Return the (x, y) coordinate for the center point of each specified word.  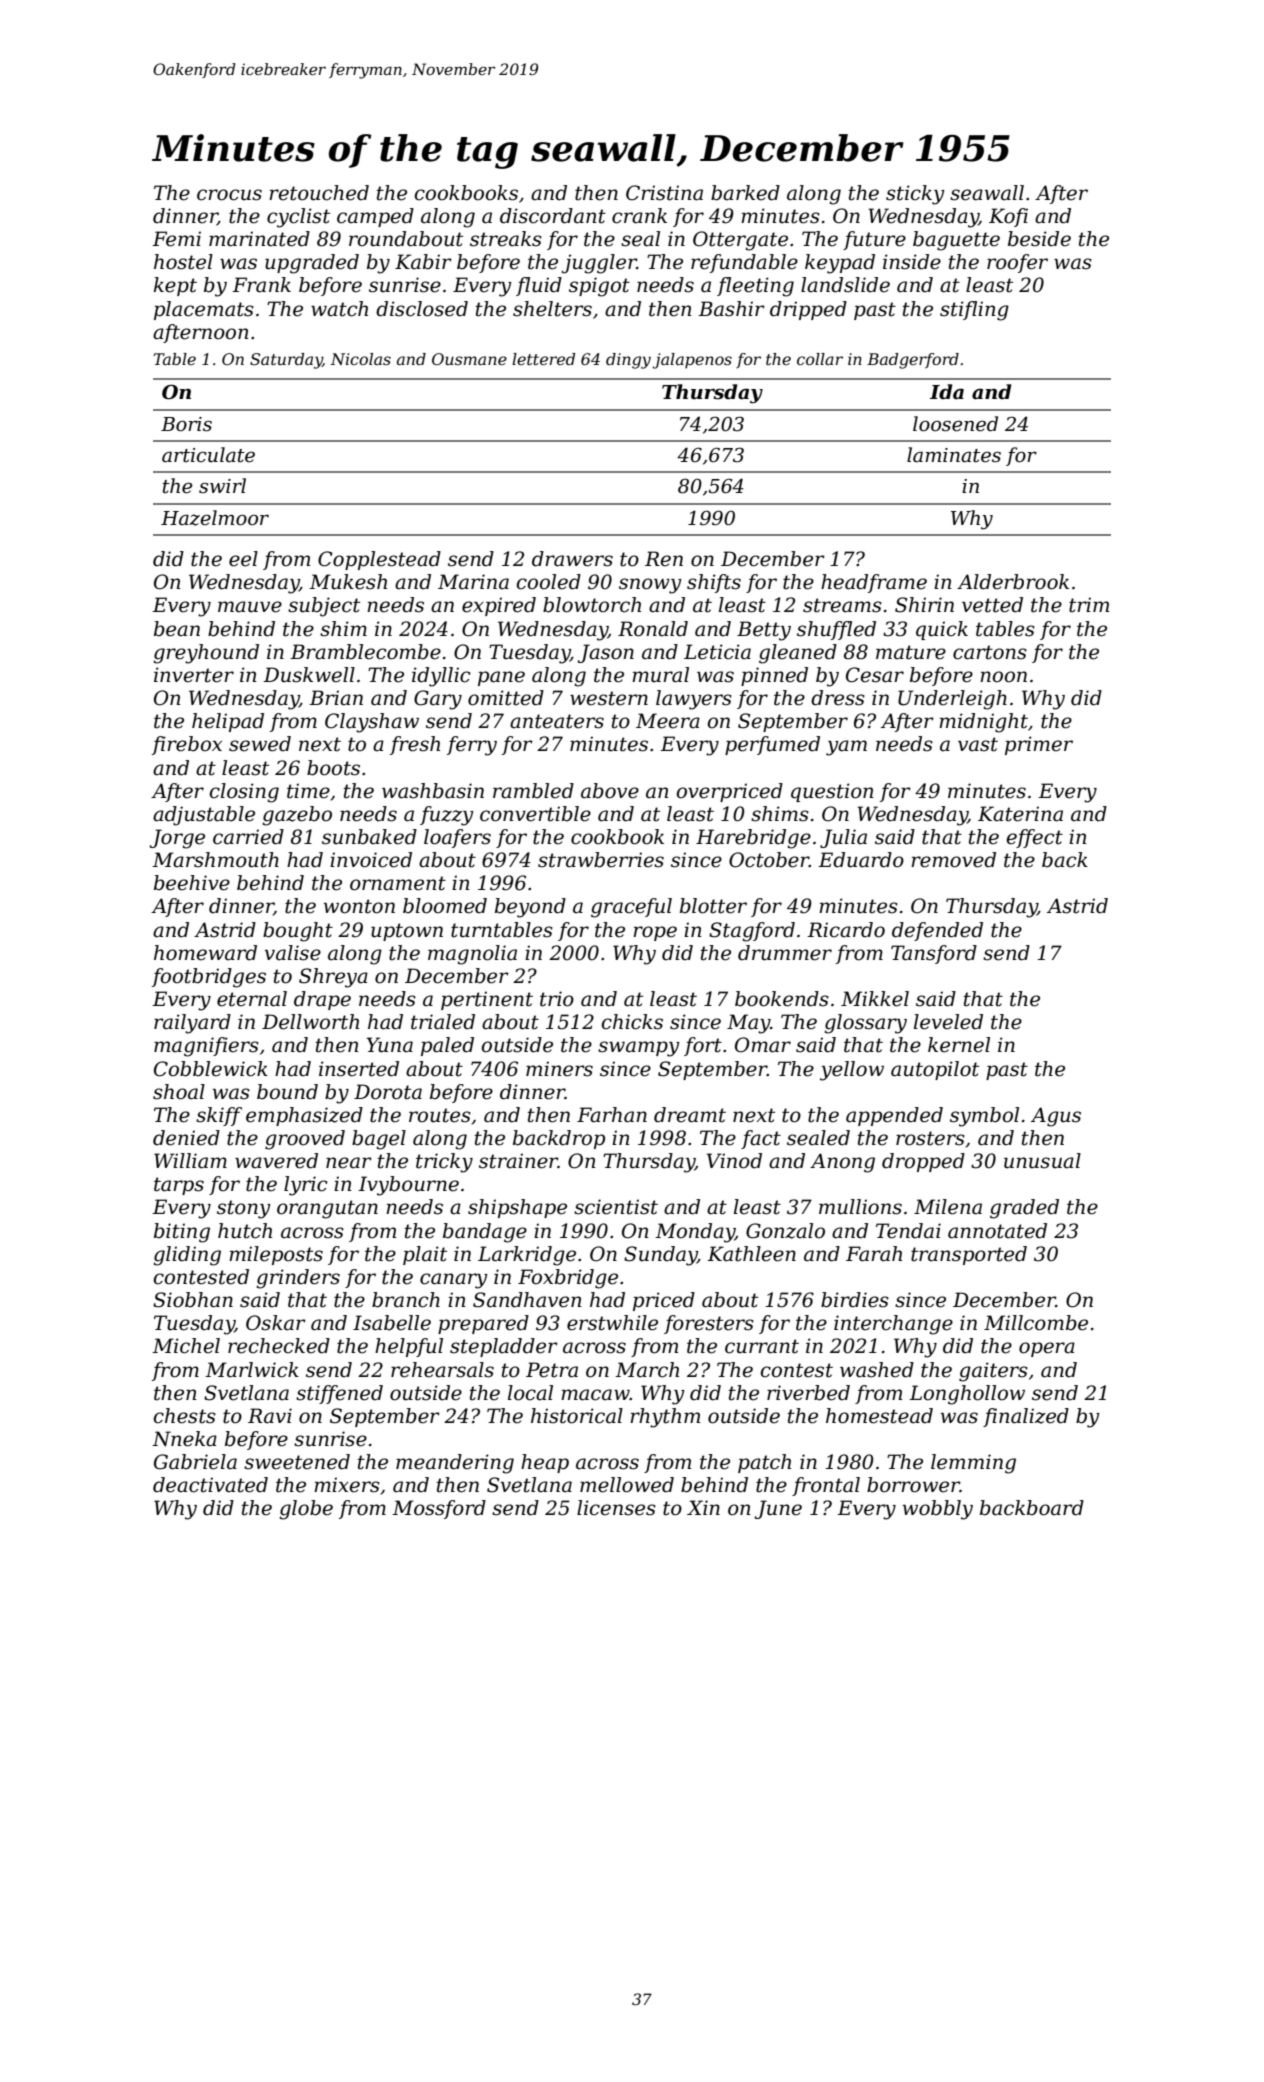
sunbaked (369, 837)
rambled (533, 791)
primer (1039, 745)
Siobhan (193, 1300)
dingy (628, 361)
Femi (176, 239)
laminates (954, 455)
